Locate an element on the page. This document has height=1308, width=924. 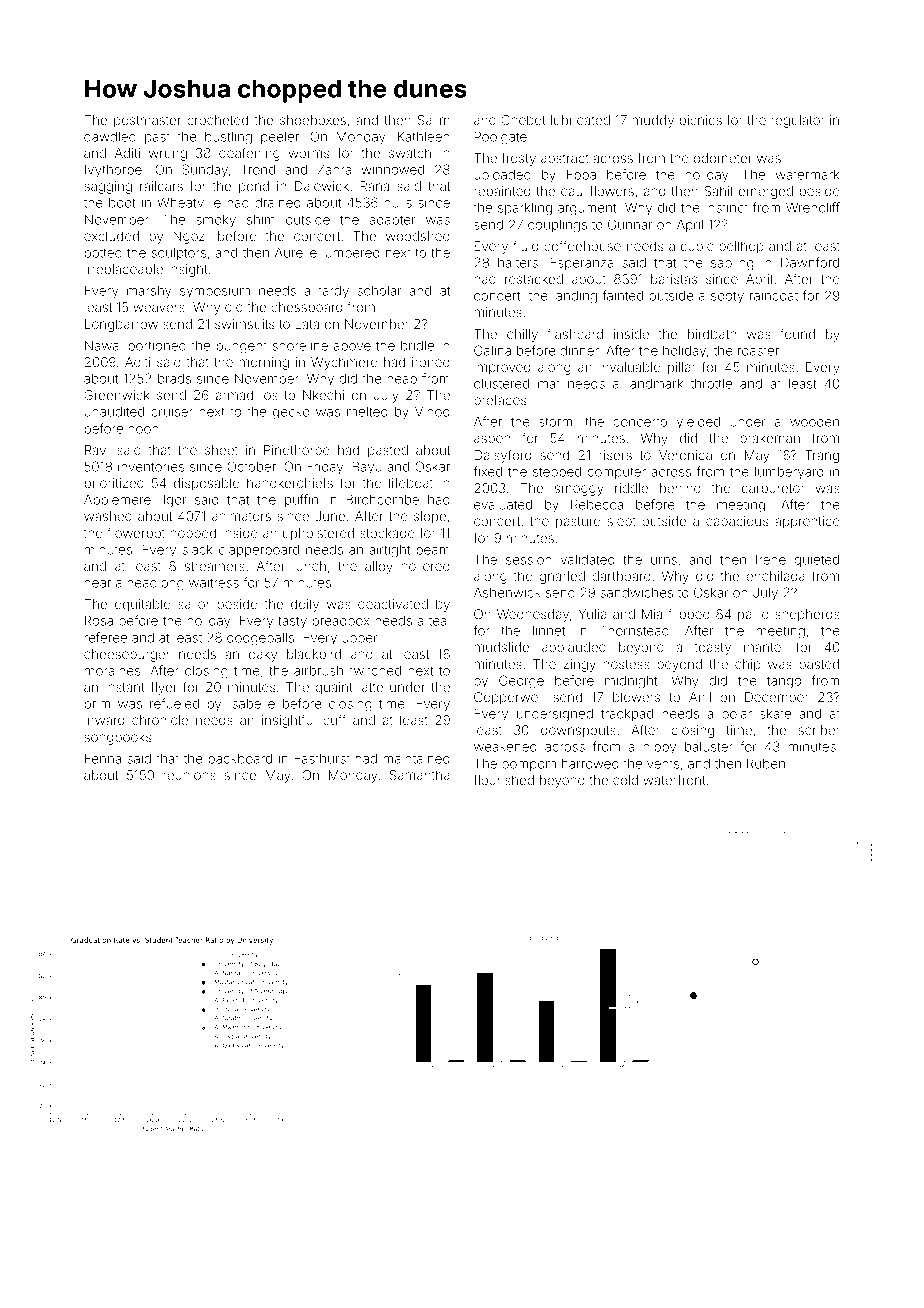
chip is located at coordinates (748, 665).
